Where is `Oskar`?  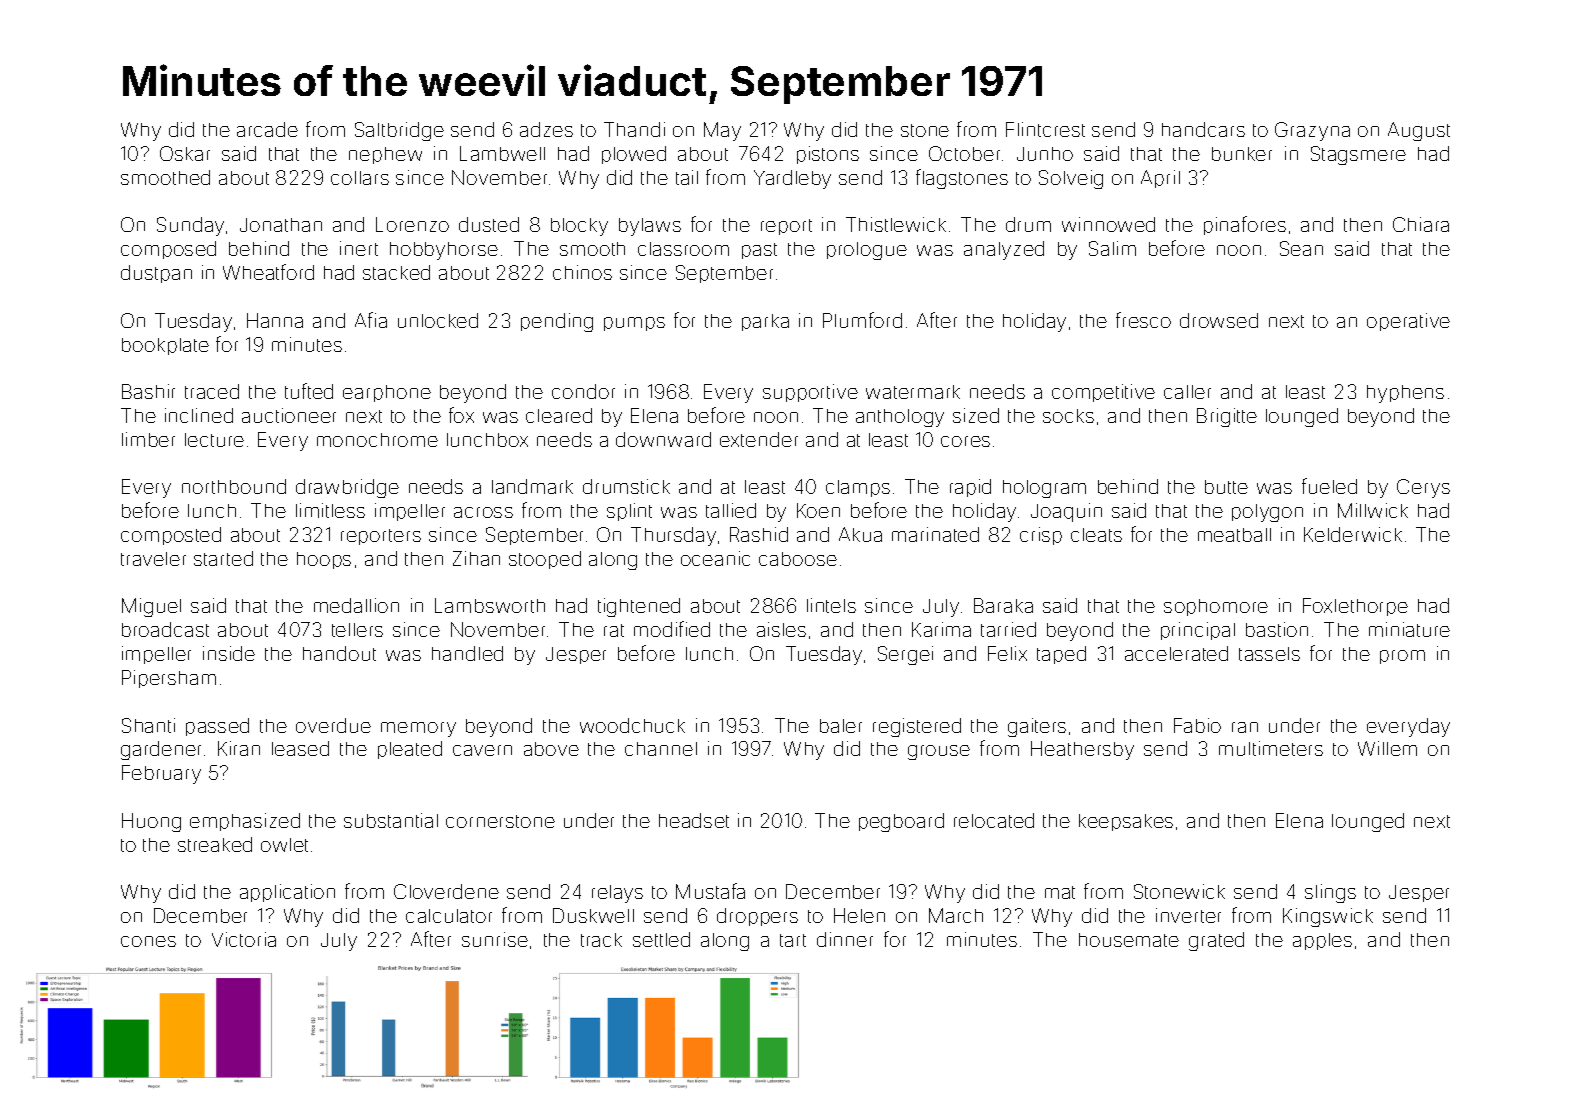 Oskar is located at coordinates (185, 153).
